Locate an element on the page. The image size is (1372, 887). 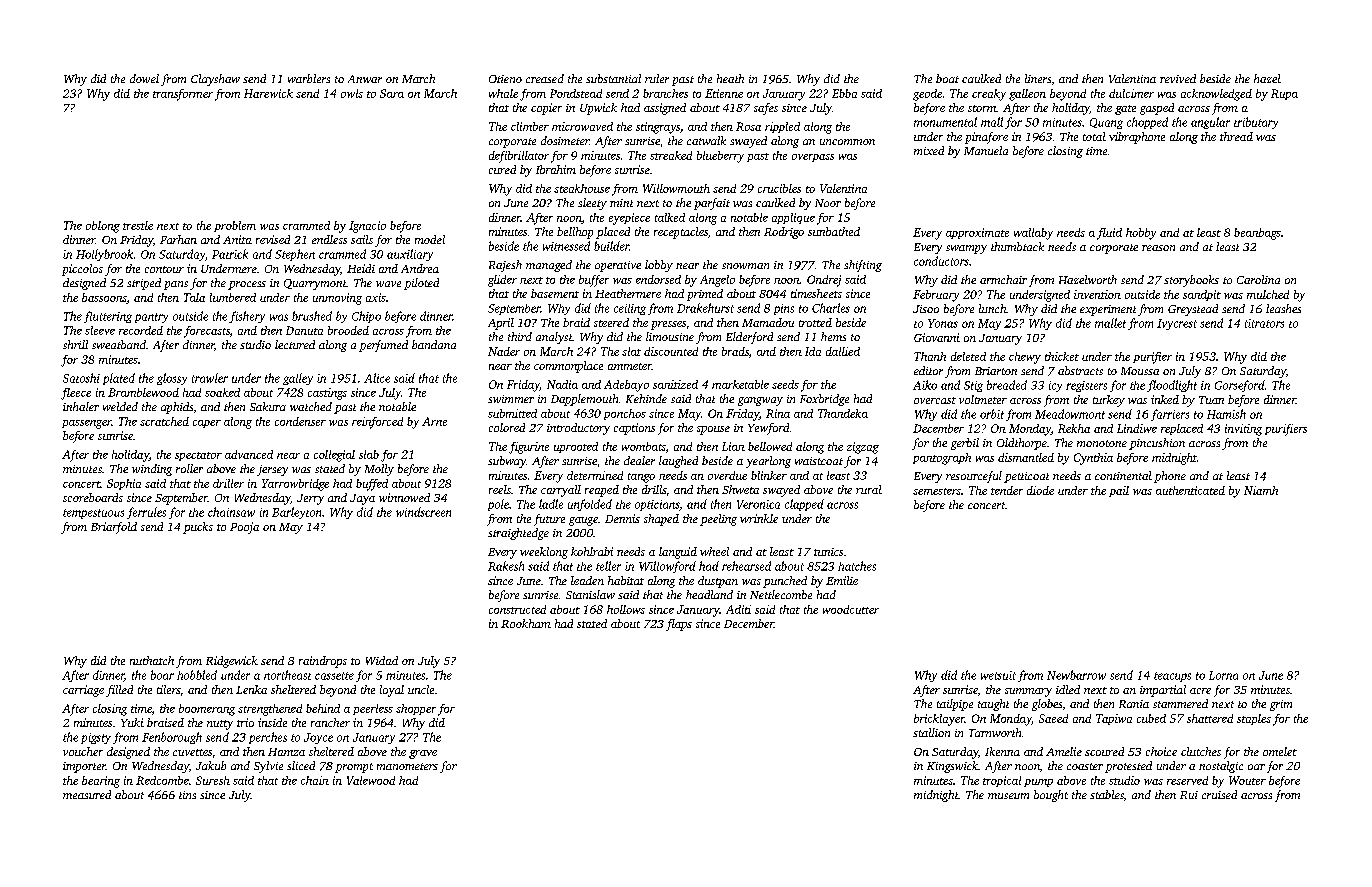
colored is located at coordinates (507, 427).
